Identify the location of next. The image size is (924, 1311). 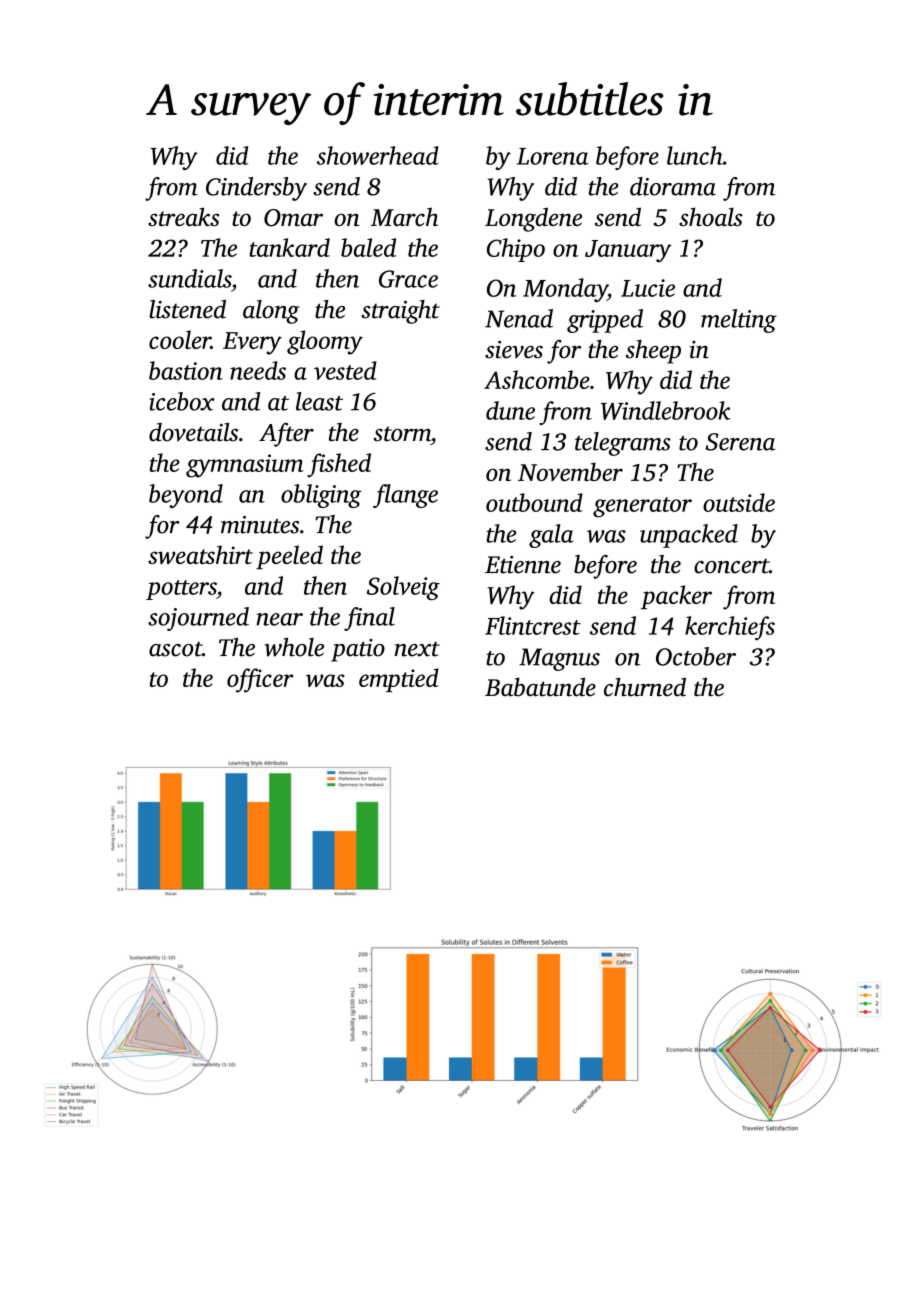
(417, 649).
